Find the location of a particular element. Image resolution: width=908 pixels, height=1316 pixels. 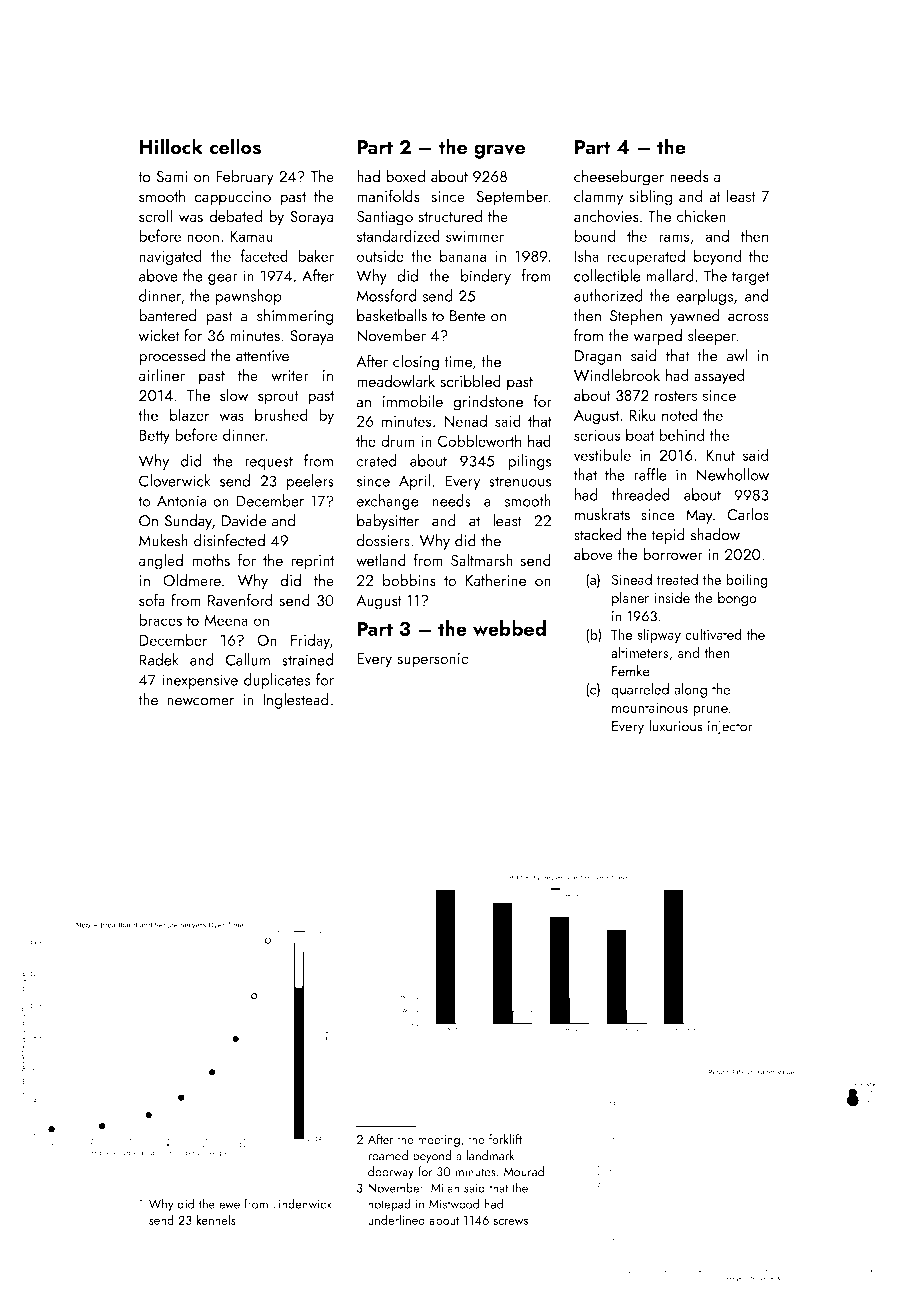

newcomer is located at coordinates (200, 702).
